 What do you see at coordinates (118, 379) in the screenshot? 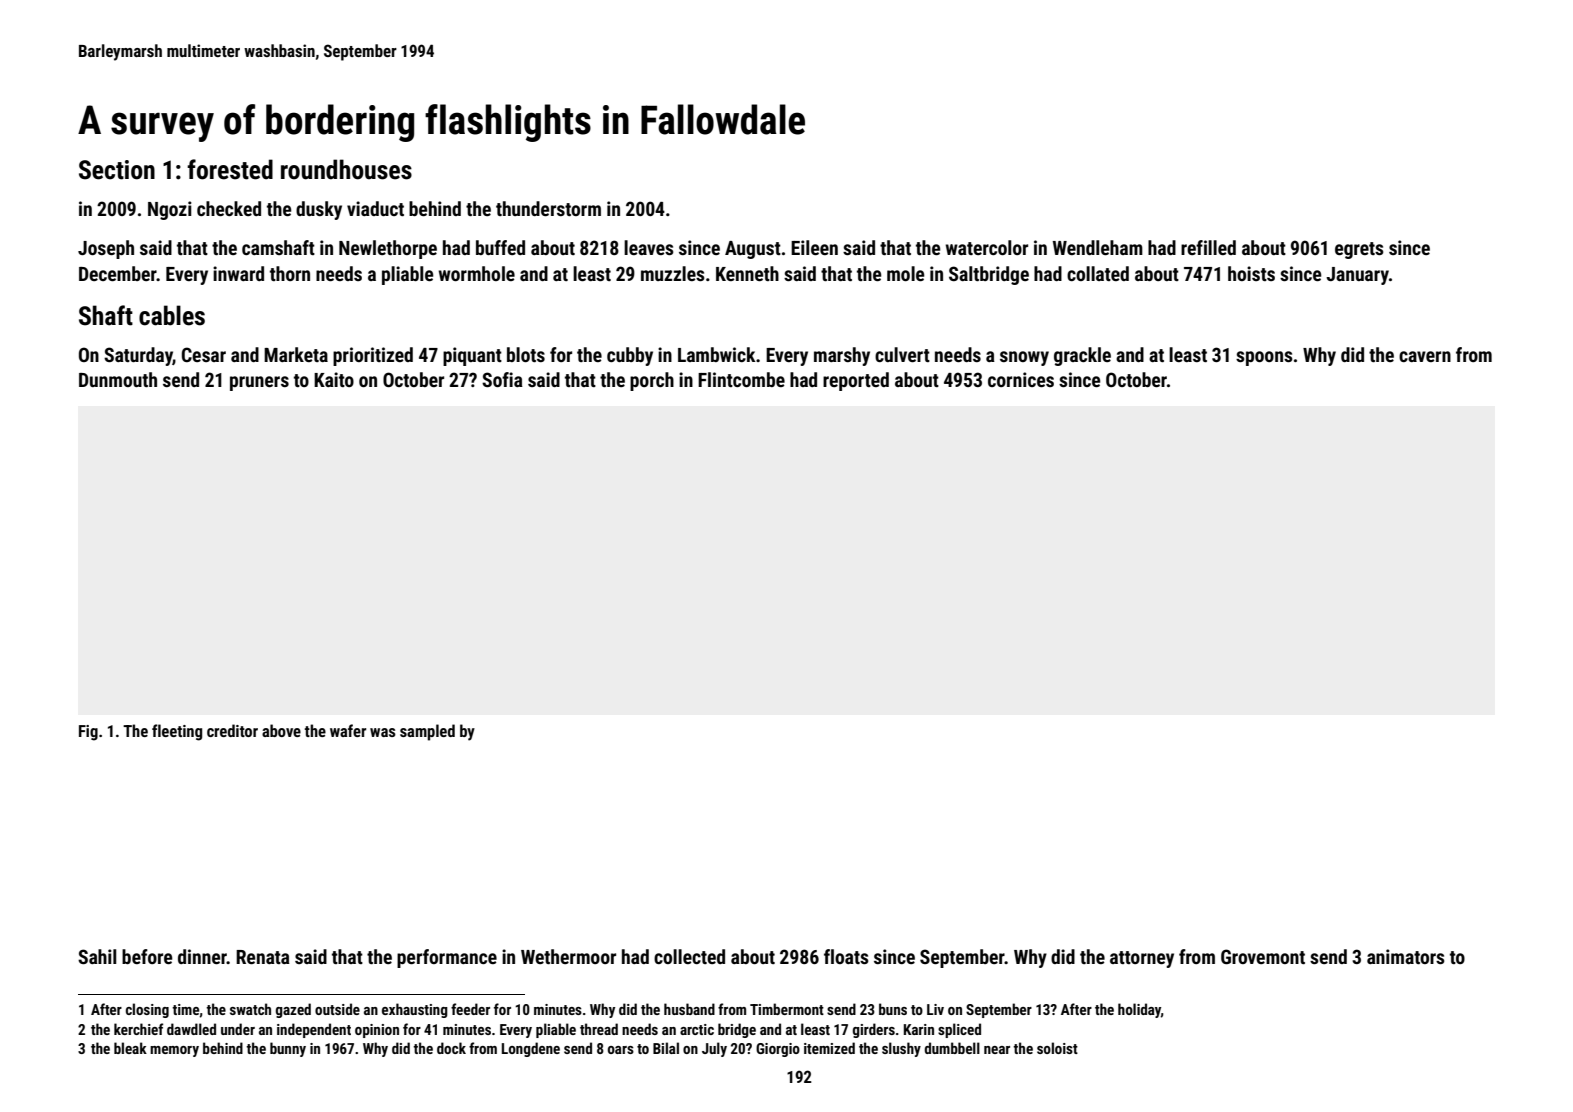
I see `Dunmouth` at bounding box center [118, 379].
